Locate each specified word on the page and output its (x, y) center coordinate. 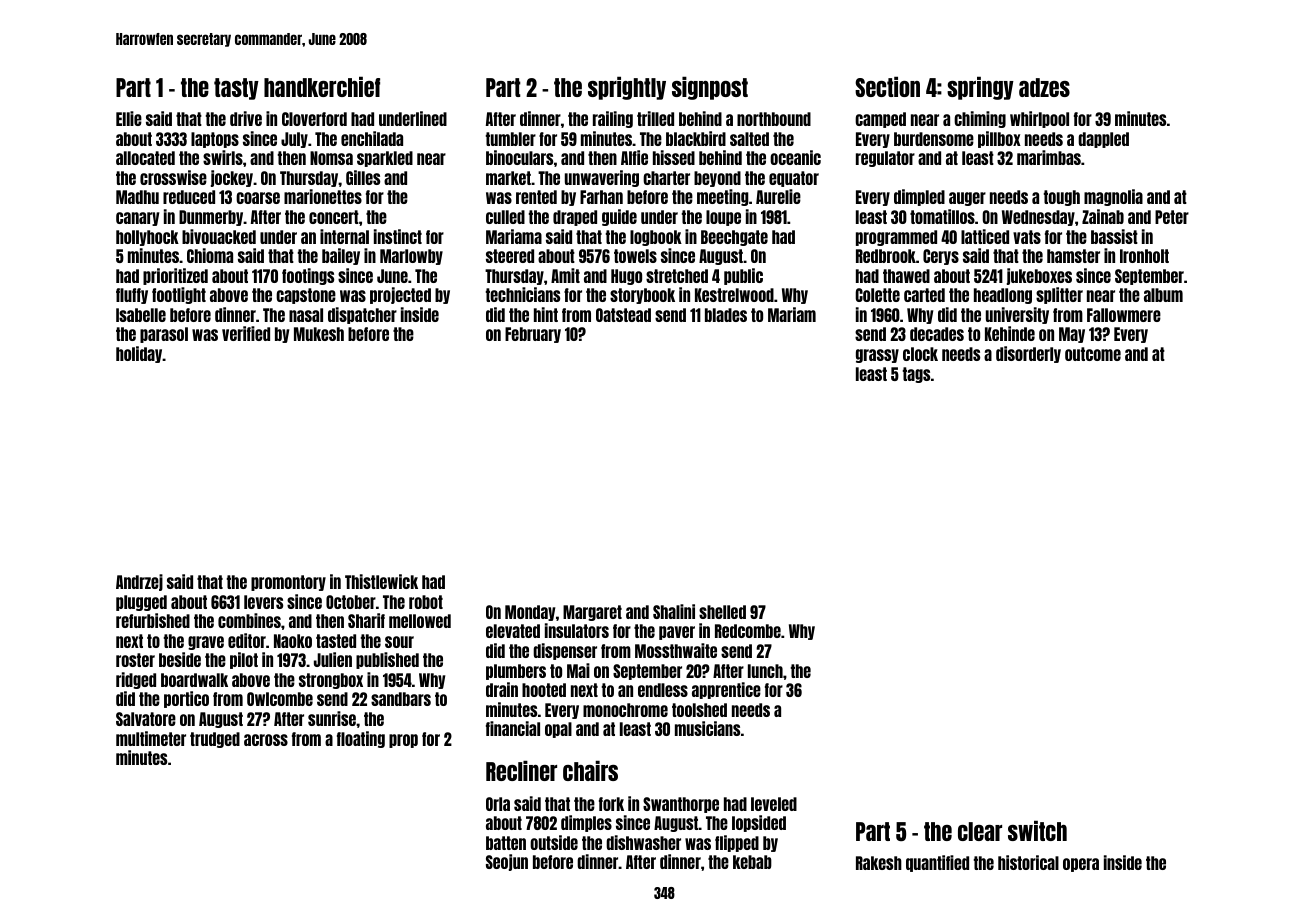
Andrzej (139, 582)
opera (1081, 865)
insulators (577, 630)
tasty (236, 89)
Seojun (507, 862)
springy (980, 88)
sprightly (627, 88)
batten (506, 843)
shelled (722, 612)
